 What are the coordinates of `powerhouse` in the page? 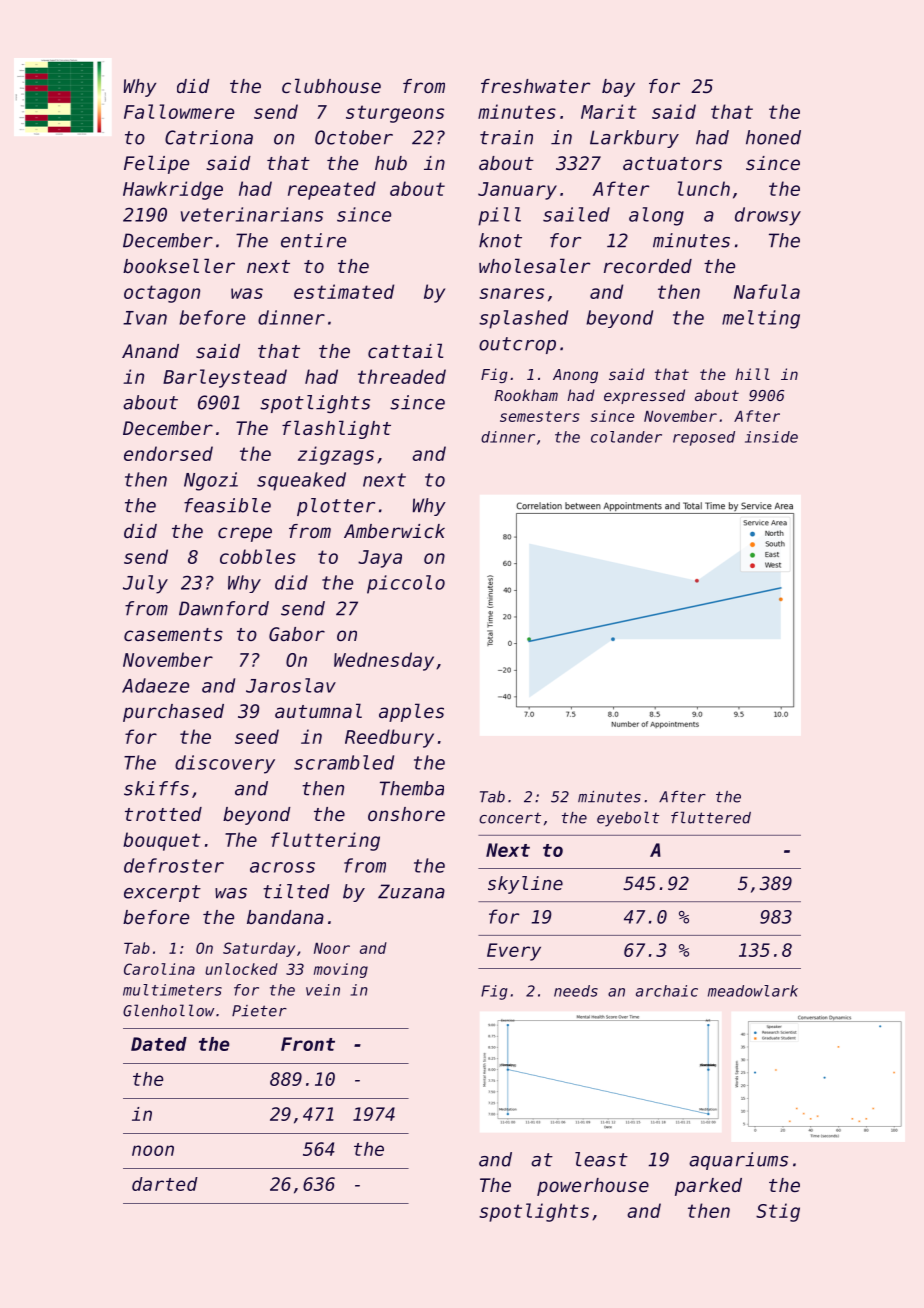 It's located at (593, 1187).
